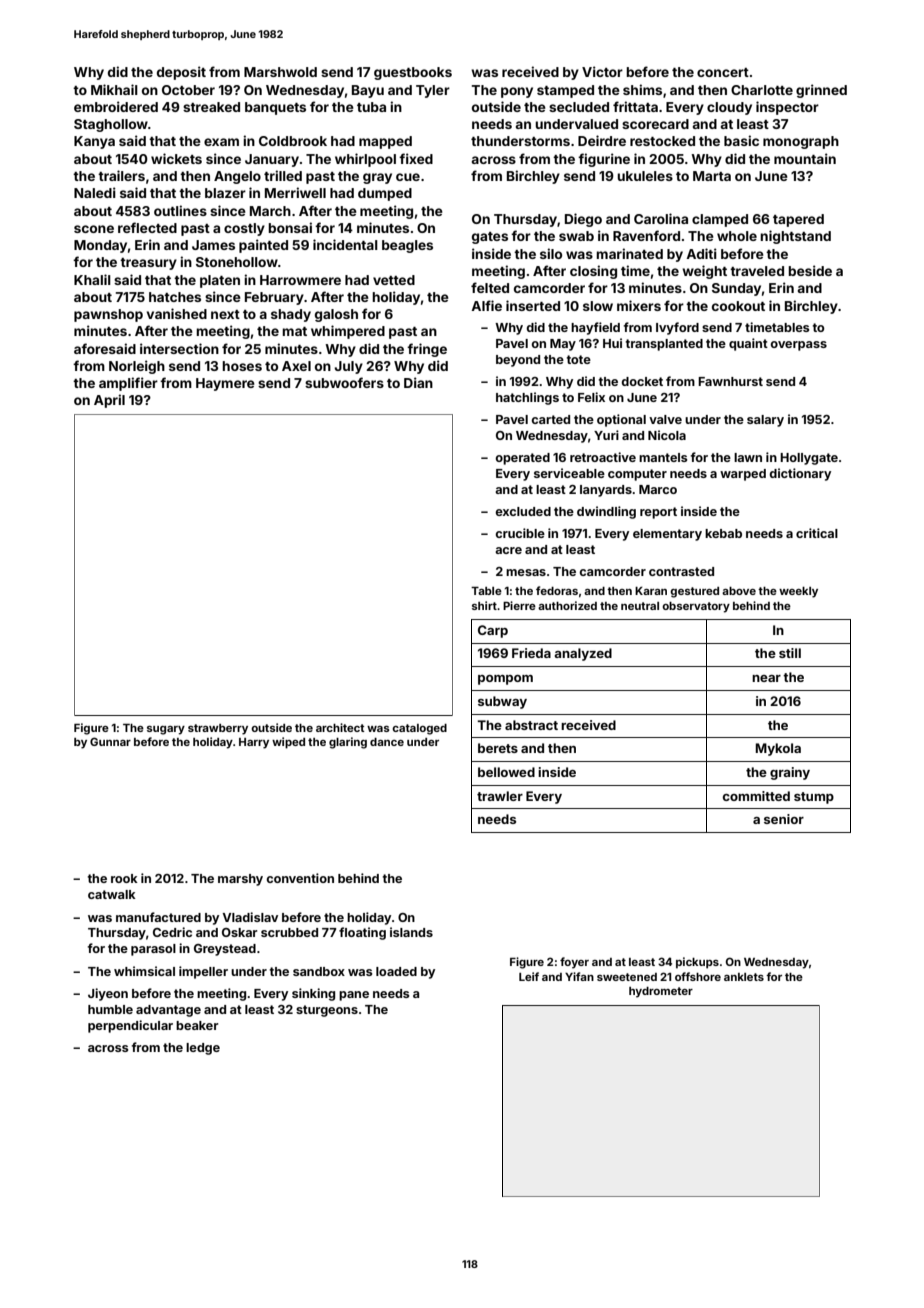  I want to click on figurine, so click(604, 160).
